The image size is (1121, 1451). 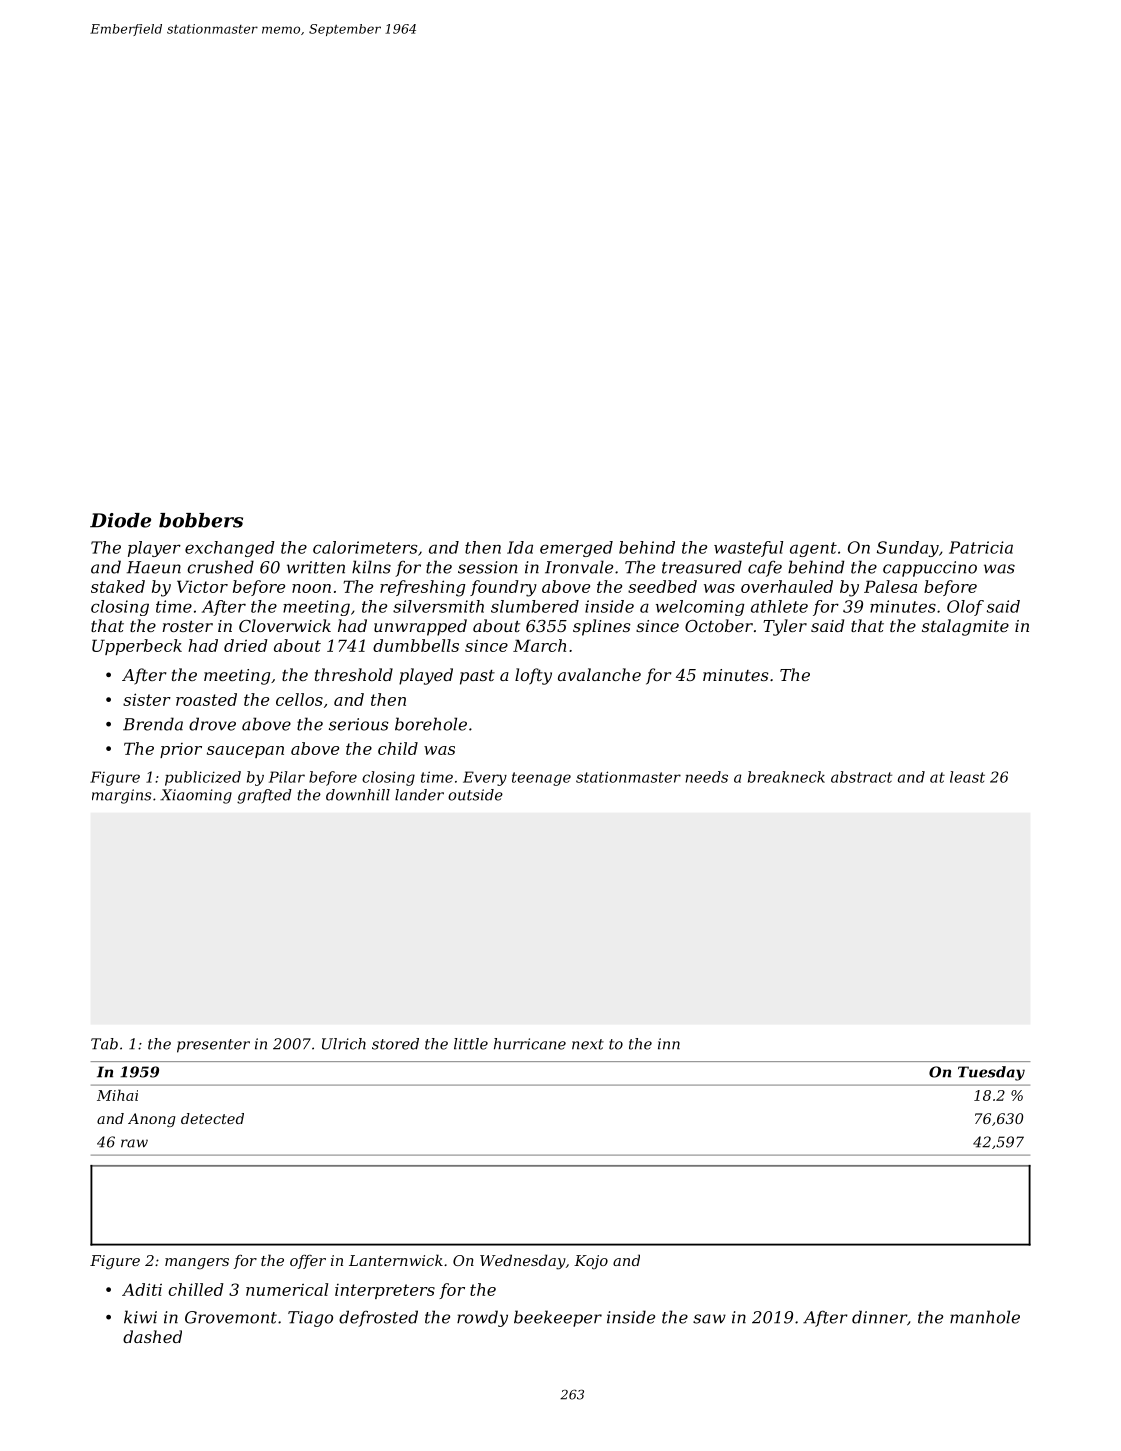 What do you see at coordinates (719, 625) in the image?
I see `October` at bounding box center [719, 625].
